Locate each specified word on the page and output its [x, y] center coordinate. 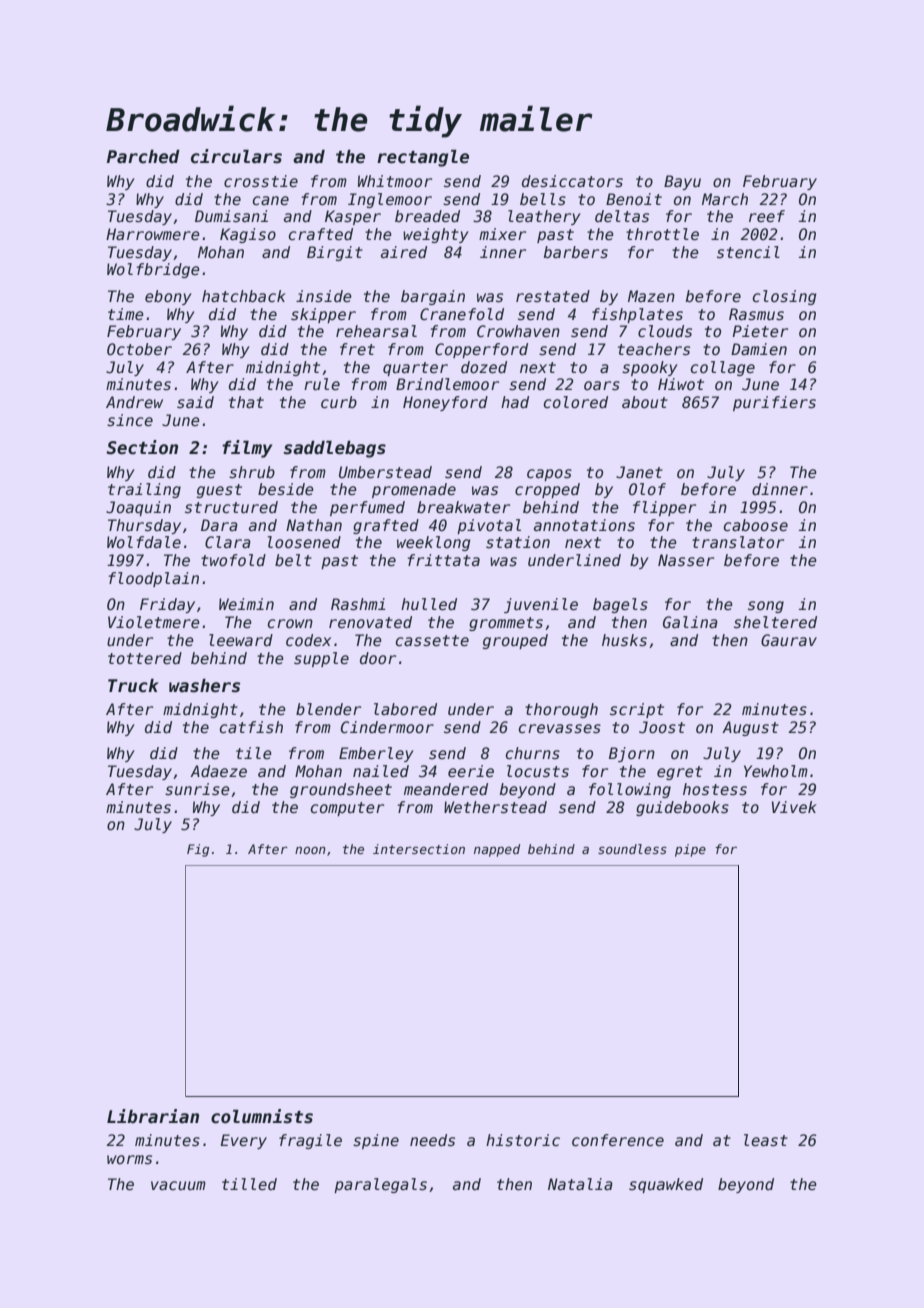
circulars [236, 156]
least [766, 1140]
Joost [662, 727]
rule [322, 384]
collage [723, 368]
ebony [168, 297]
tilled [249, 1184]
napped [497, 850]
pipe [690, 850]
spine [376, 1141]
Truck [133, 686]
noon [310, 850]
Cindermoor [387, 727]
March [725, 199]
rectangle [423, 158]
